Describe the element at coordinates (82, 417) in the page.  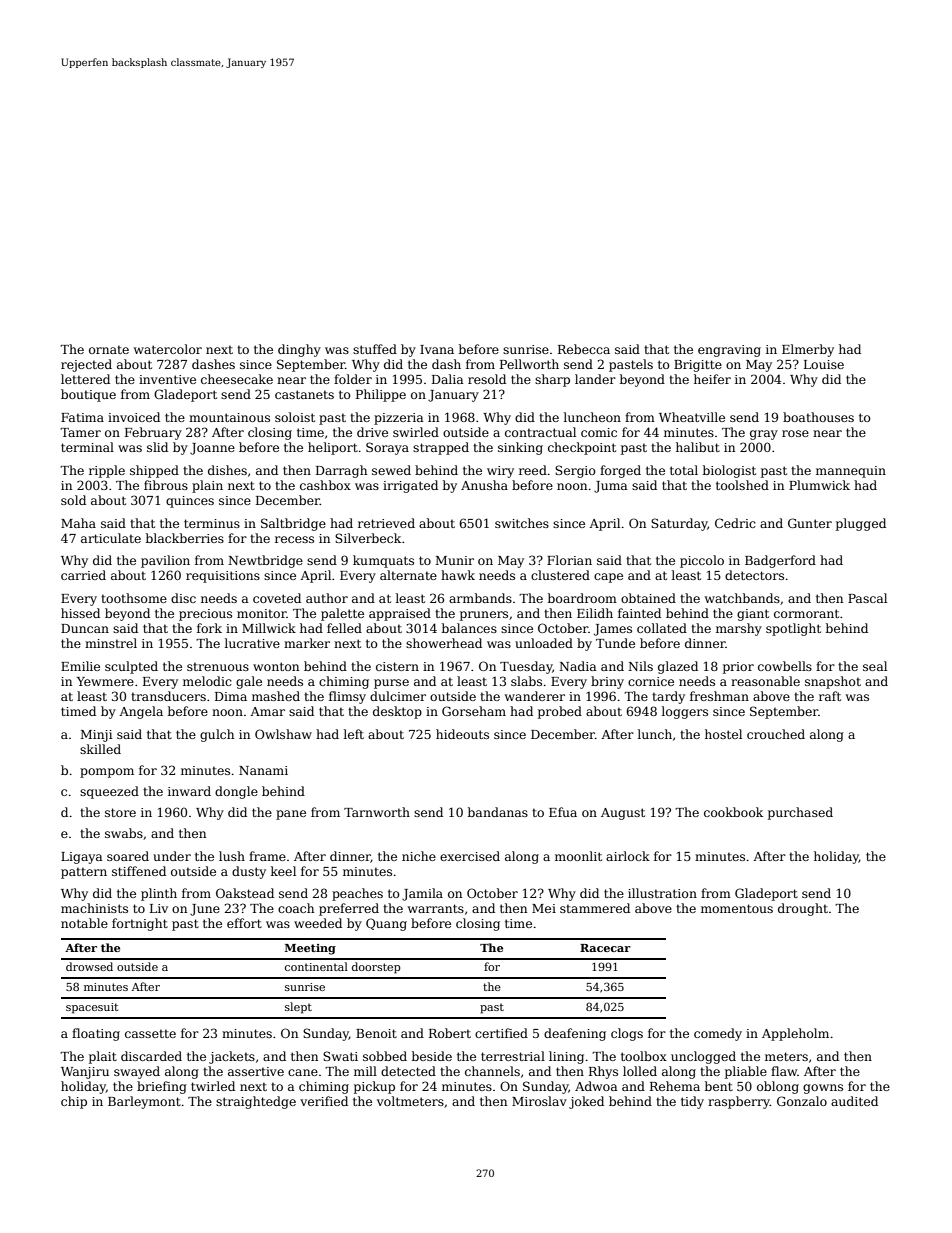
I see `Fatima` at that location.
